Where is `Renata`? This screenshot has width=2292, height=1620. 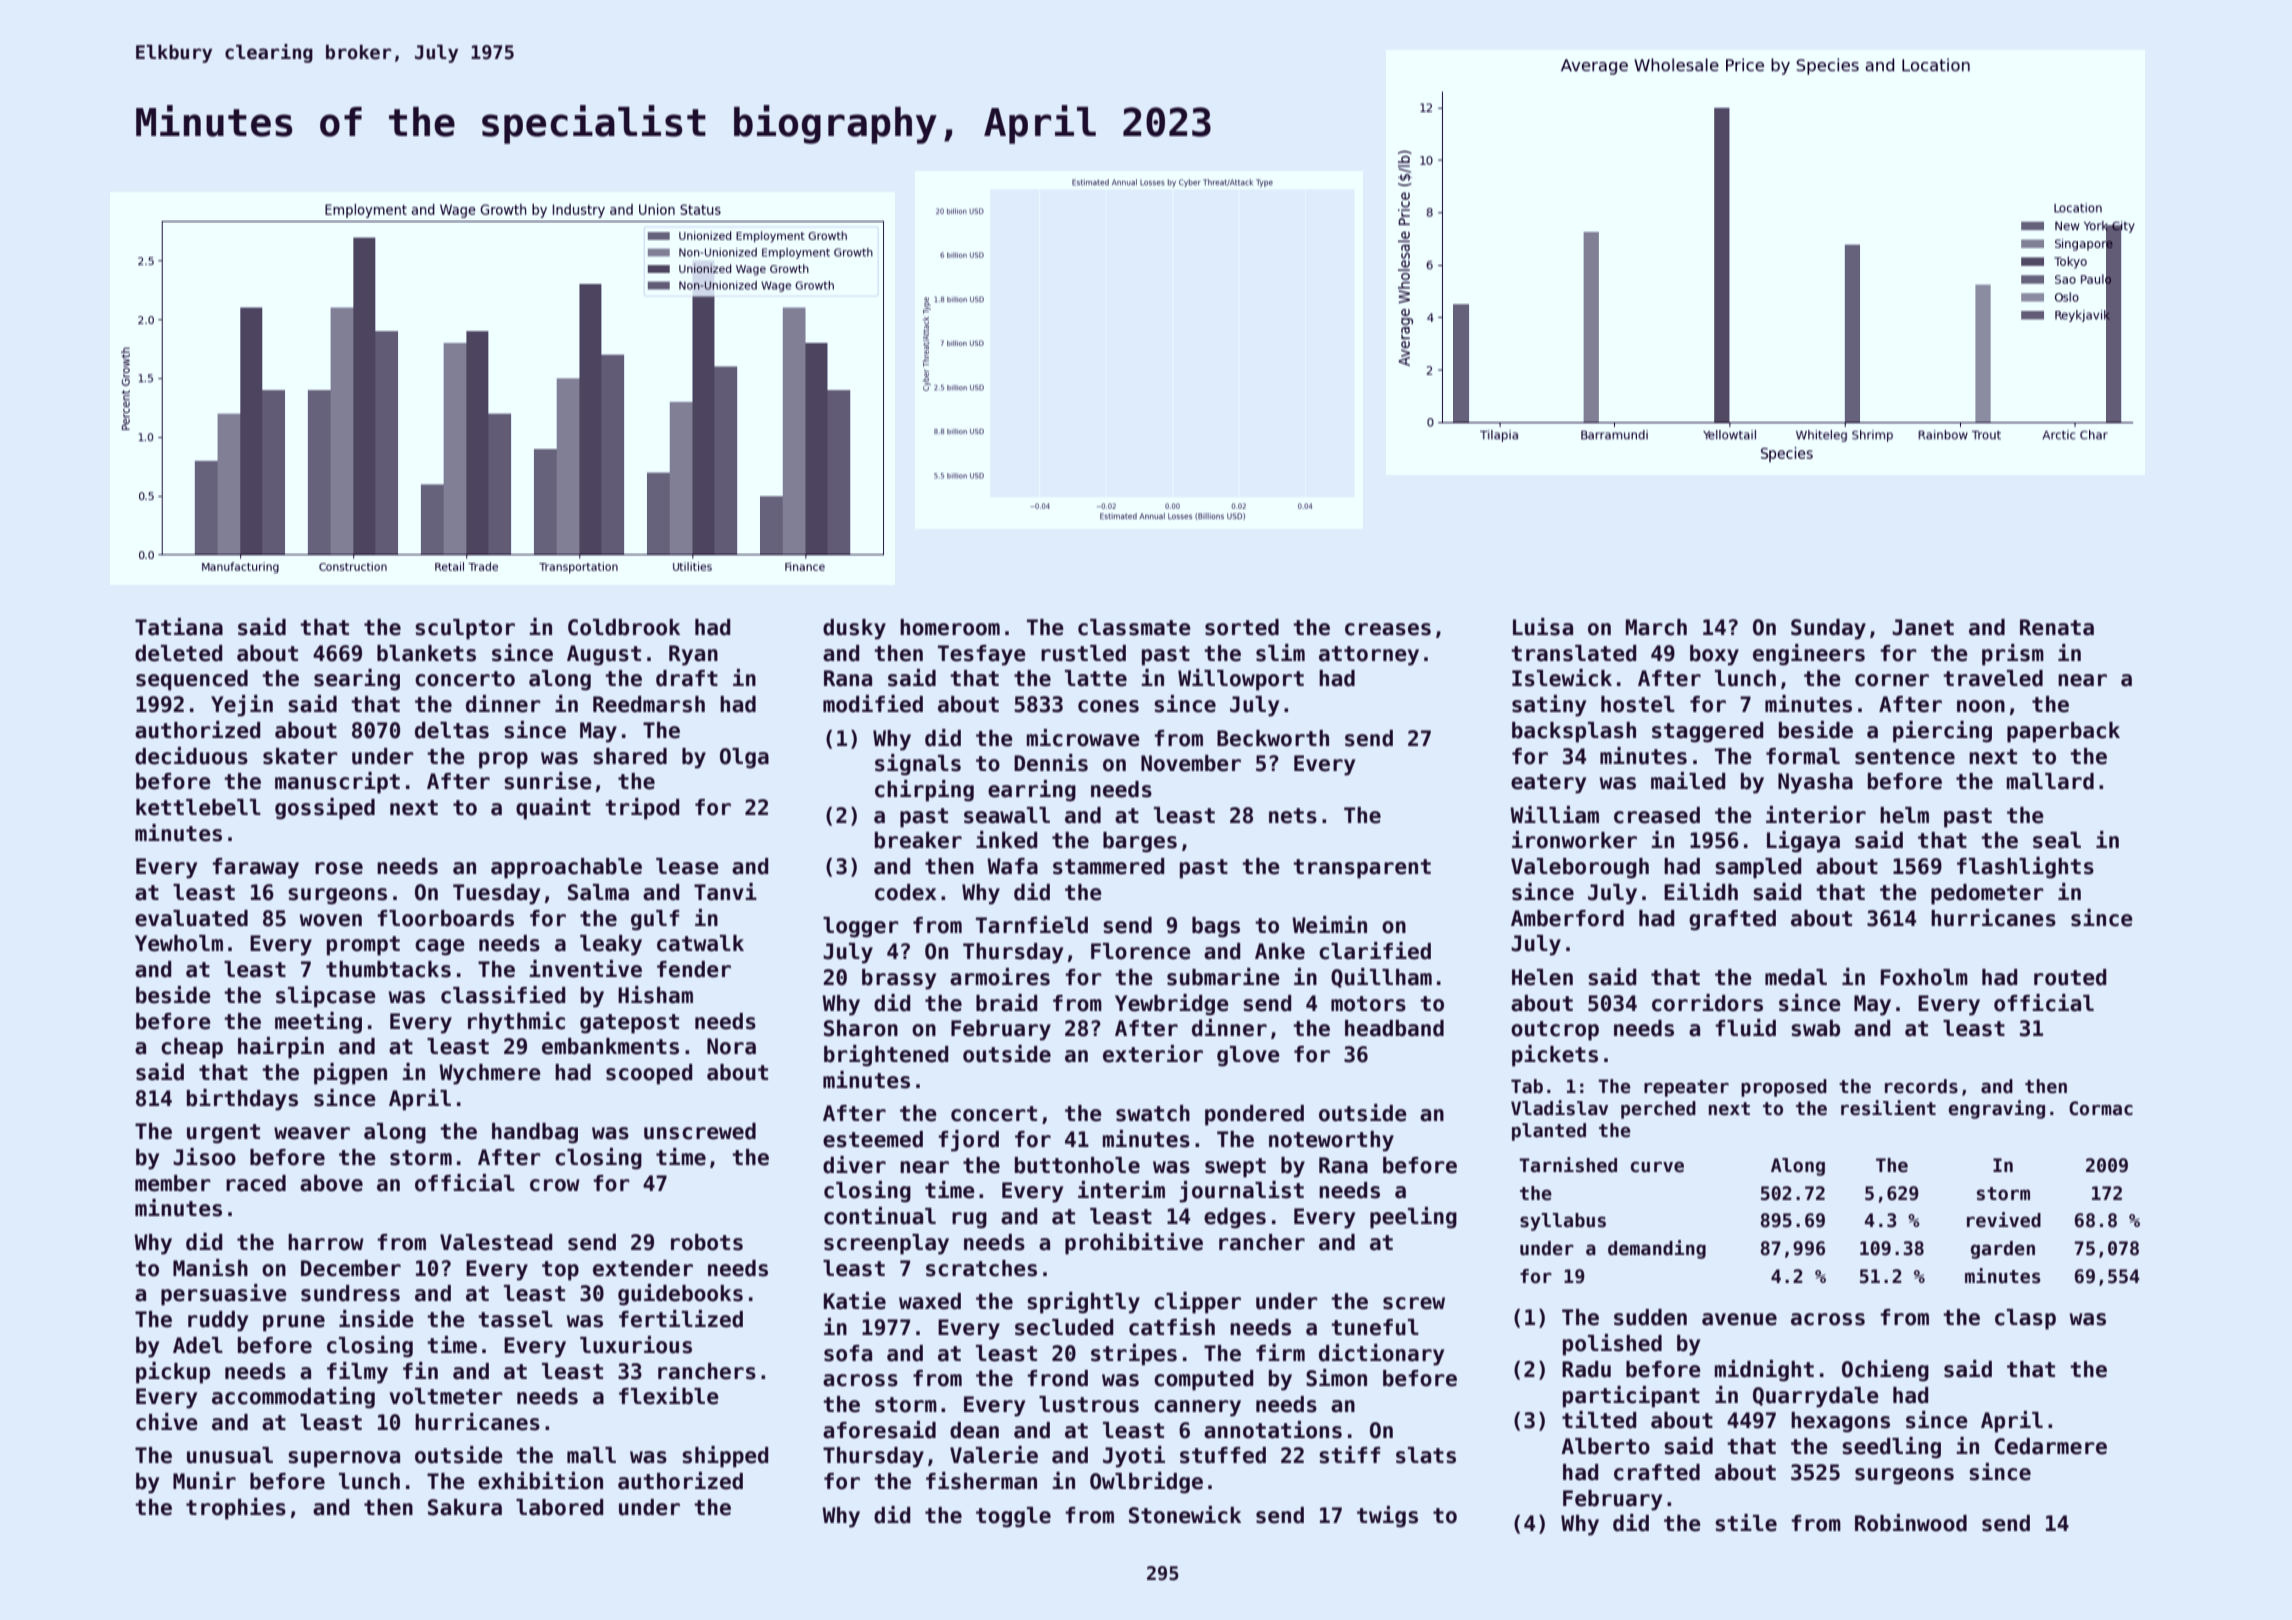
Renata is located at coordinates (2057, 627).
